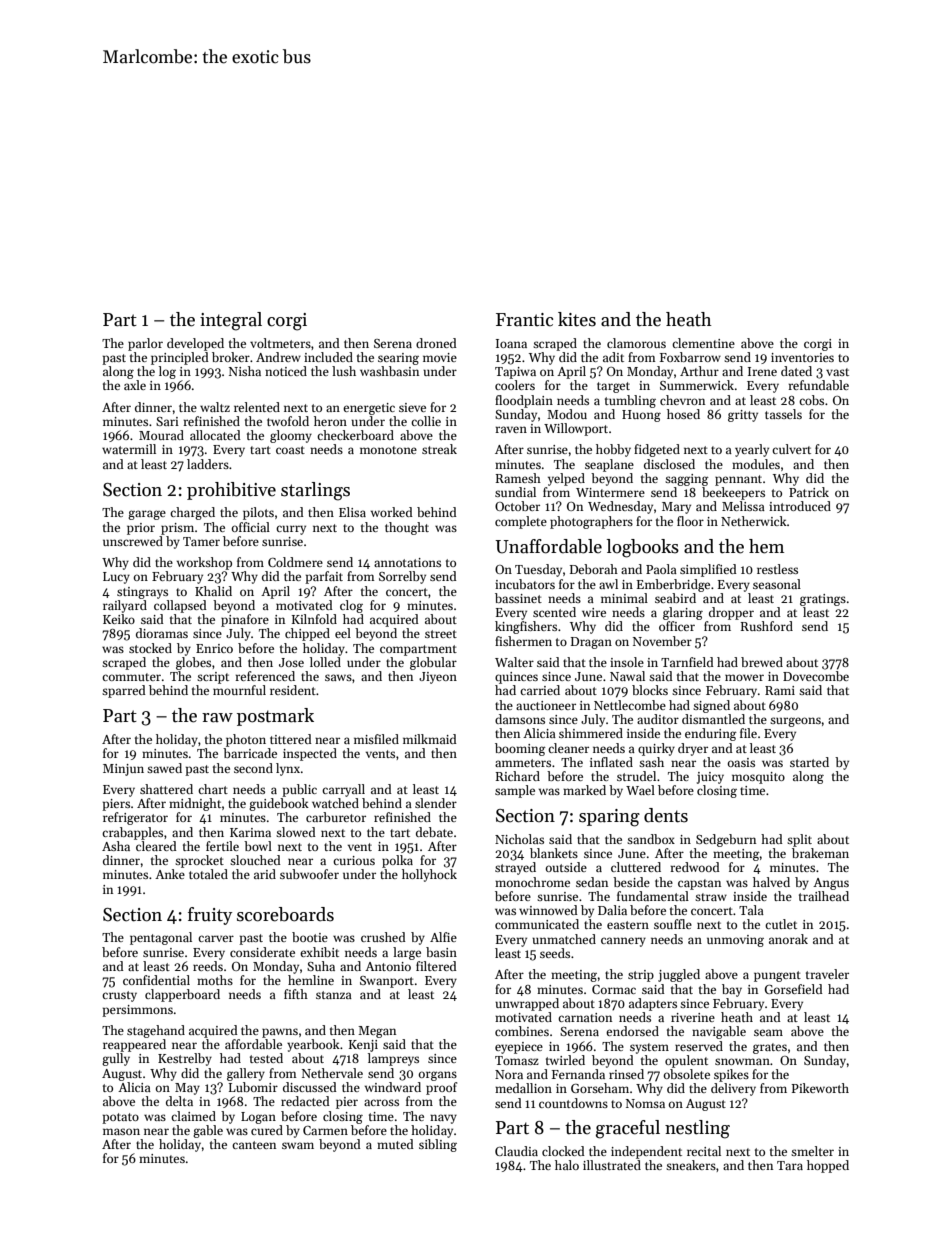 This page has height=1233, width=952. What do you see at coordinates (121, 1131) in the page?
I see `mason` at bounding box center [121, 1131].
